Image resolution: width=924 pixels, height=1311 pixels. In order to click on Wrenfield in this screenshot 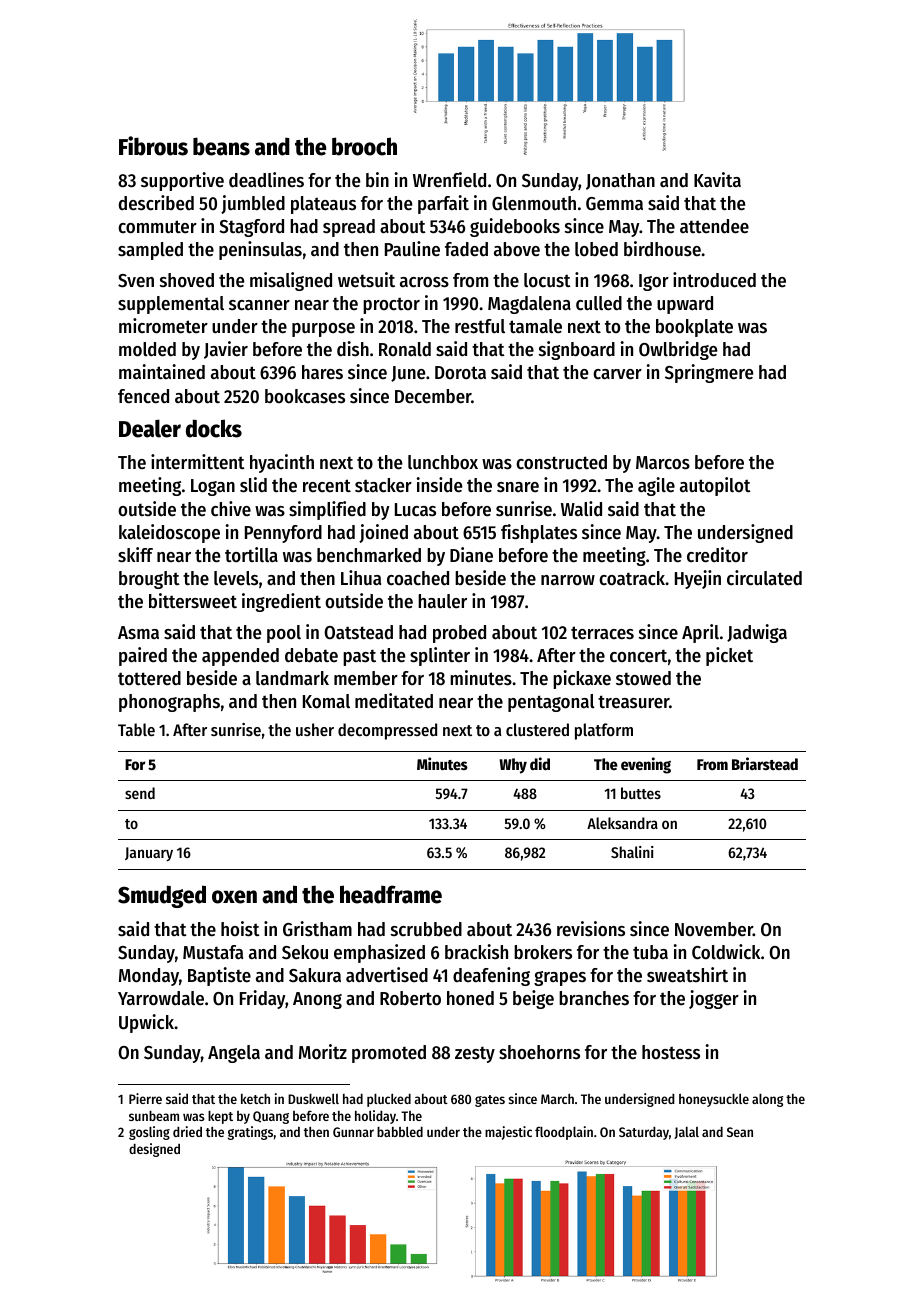, I will do `click(449, 180)`.
